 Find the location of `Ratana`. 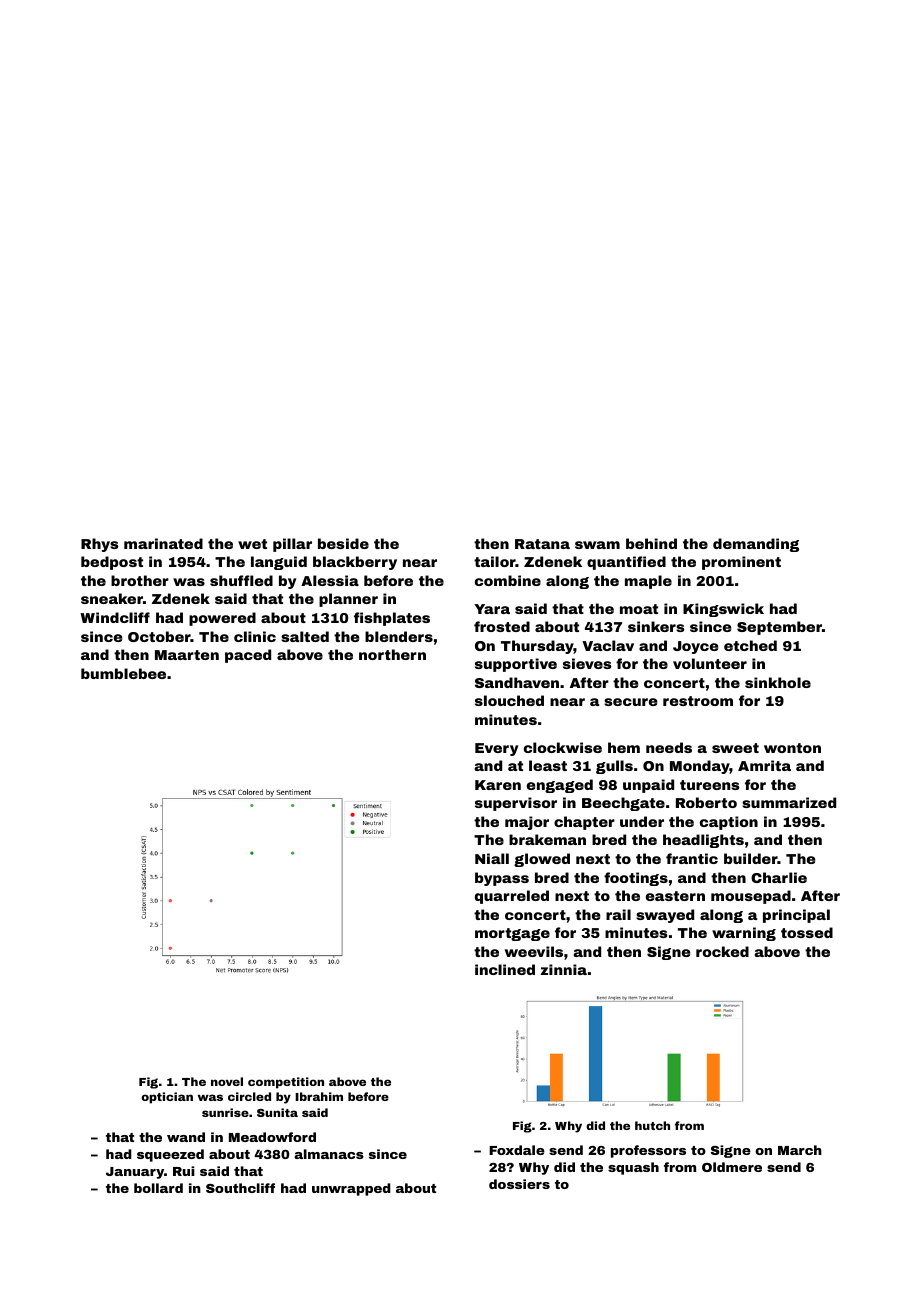

Ratana is located at coordinates (542, 544).
